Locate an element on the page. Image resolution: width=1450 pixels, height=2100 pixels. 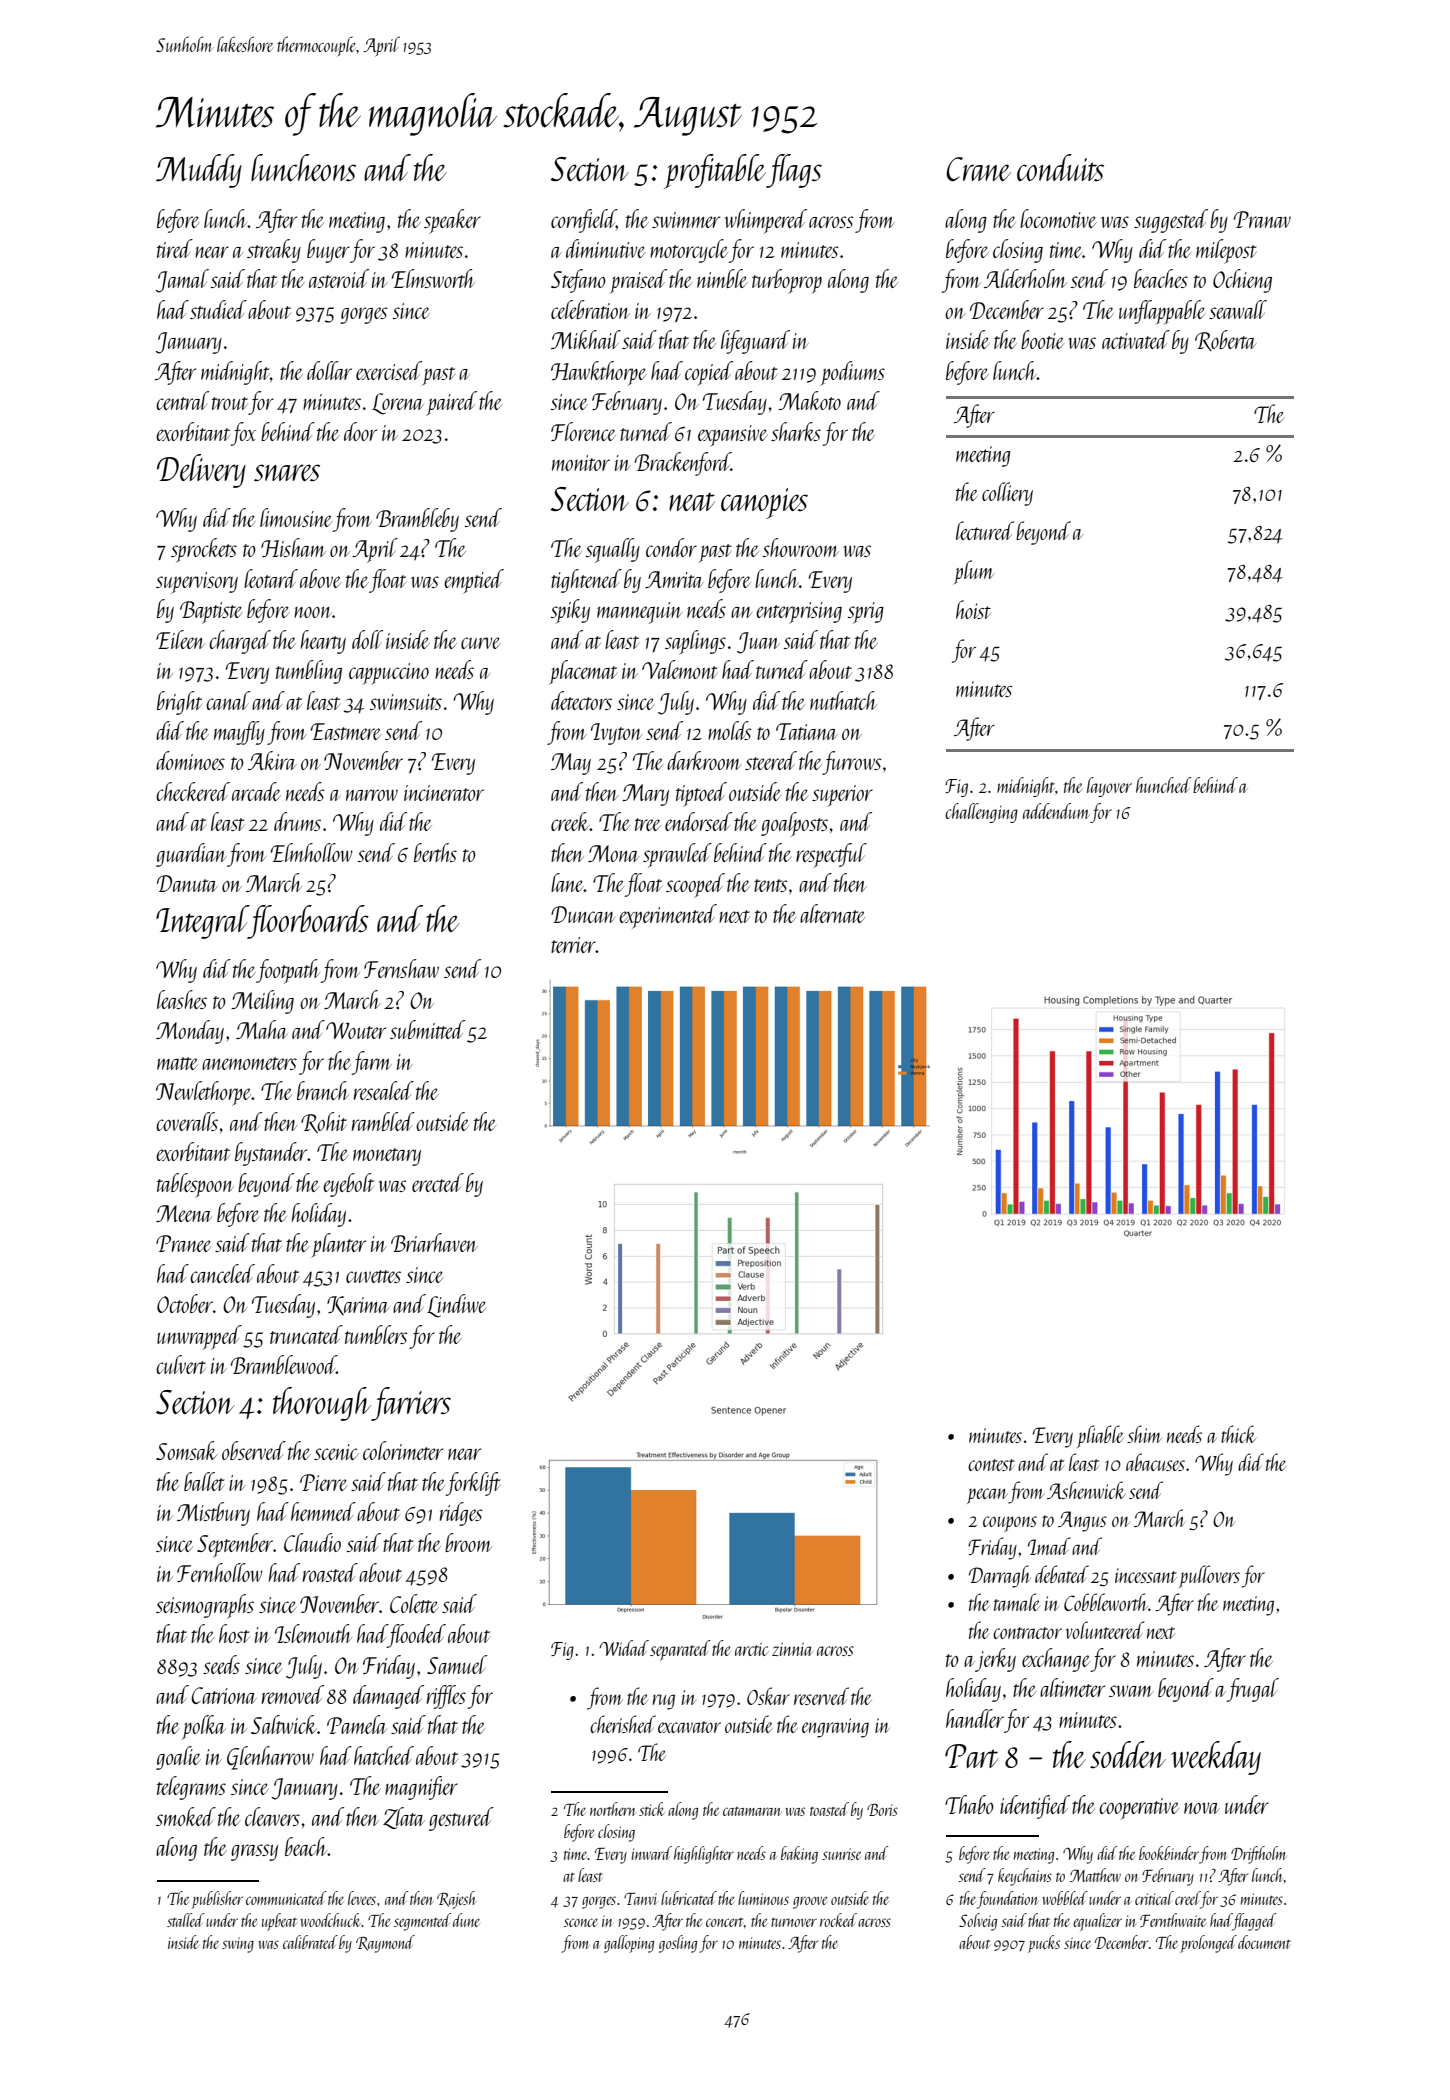
keychains is located at coordinates (1025, 1877).
